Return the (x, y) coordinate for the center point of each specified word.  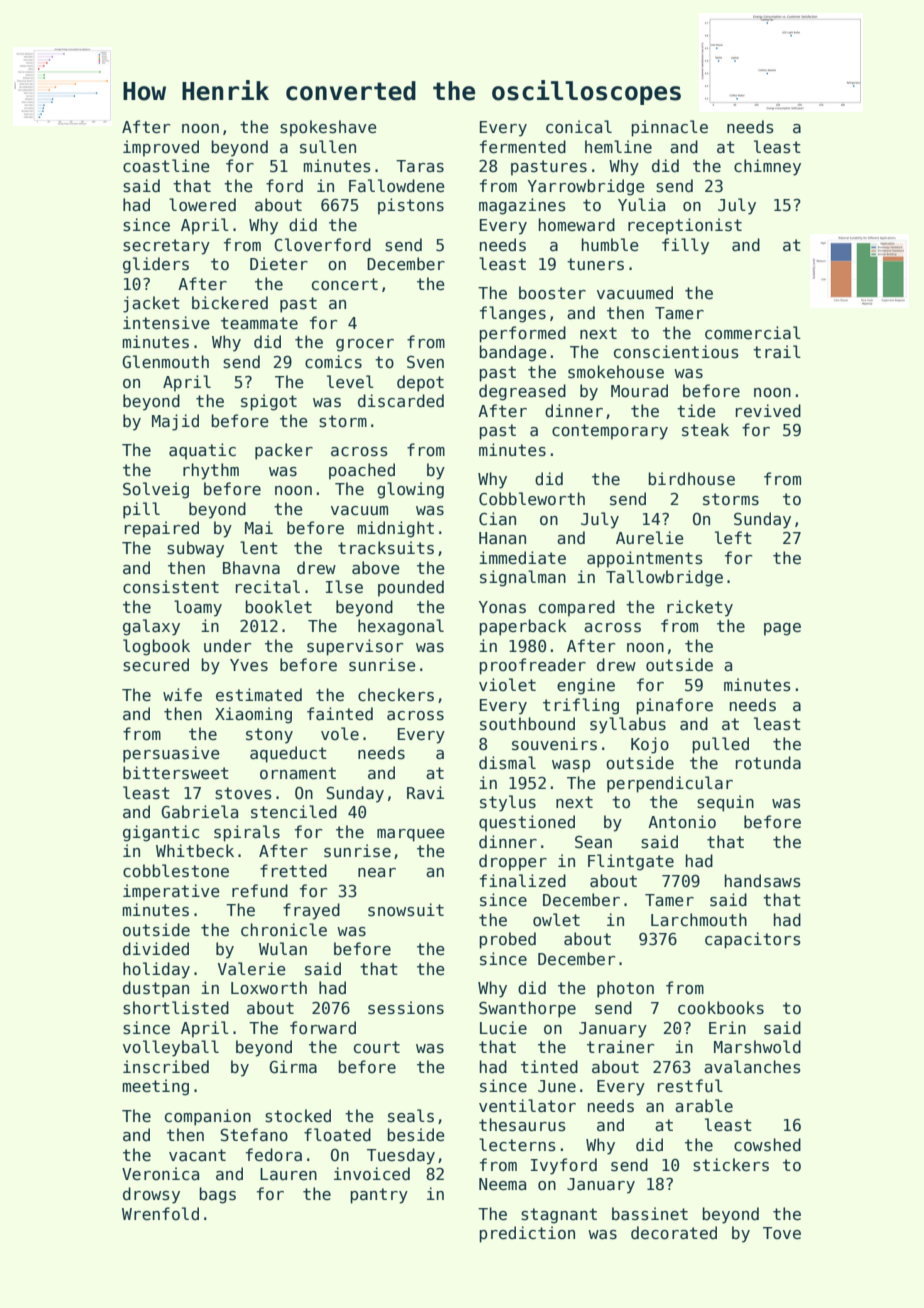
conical (579, 126)
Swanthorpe (527, 1009)
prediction (527, 1234)
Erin (727, 1027)
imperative (171, 892)
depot (420, 383)
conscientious (676, 352)
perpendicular (670, 784)
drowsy (151, 1195)
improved (161, 148)
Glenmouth (165, 362)
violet (507, 684)
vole (340, 733)
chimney (767, 167)
